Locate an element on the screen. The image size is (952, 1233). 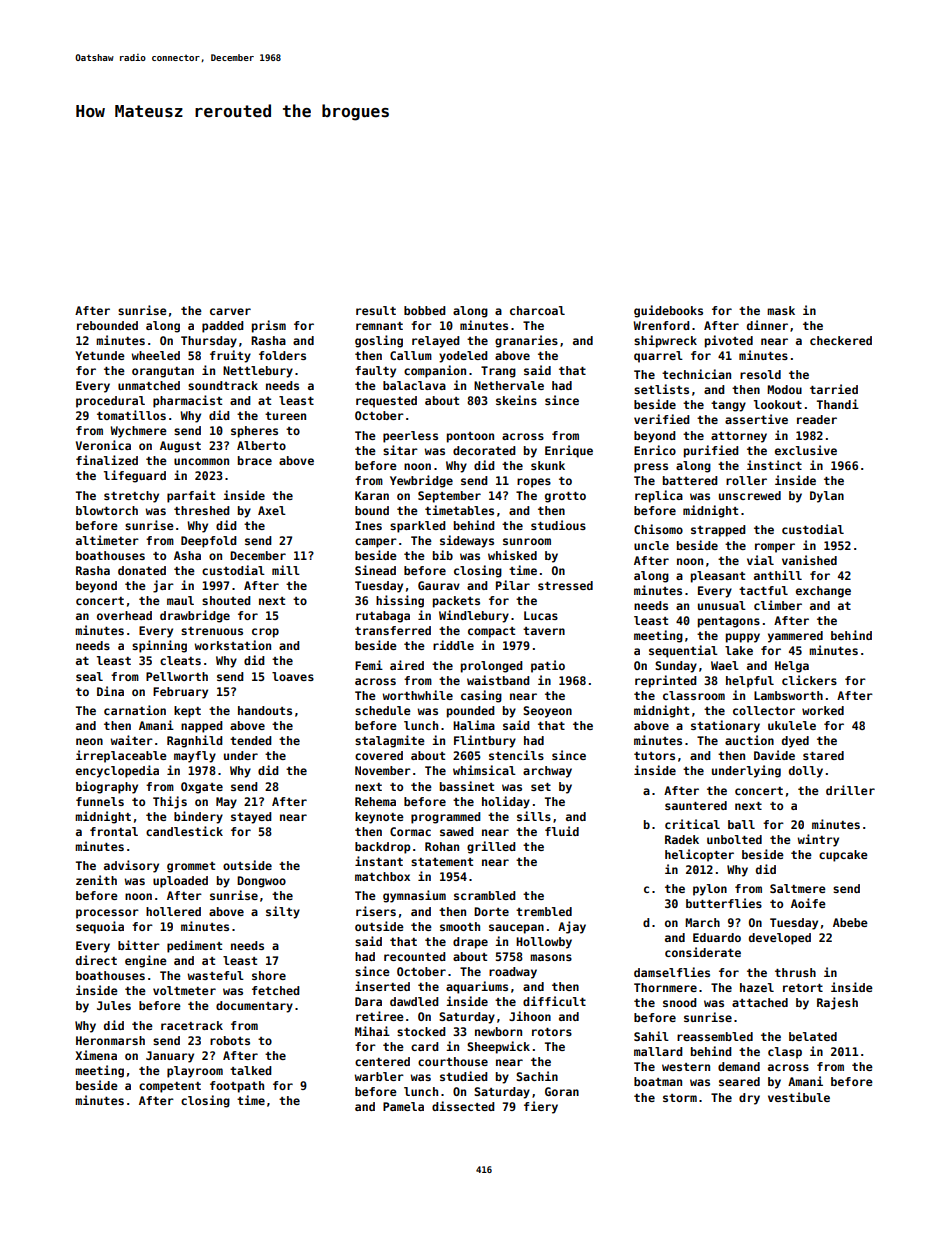
hollered is located at coordinates (173, 911).
